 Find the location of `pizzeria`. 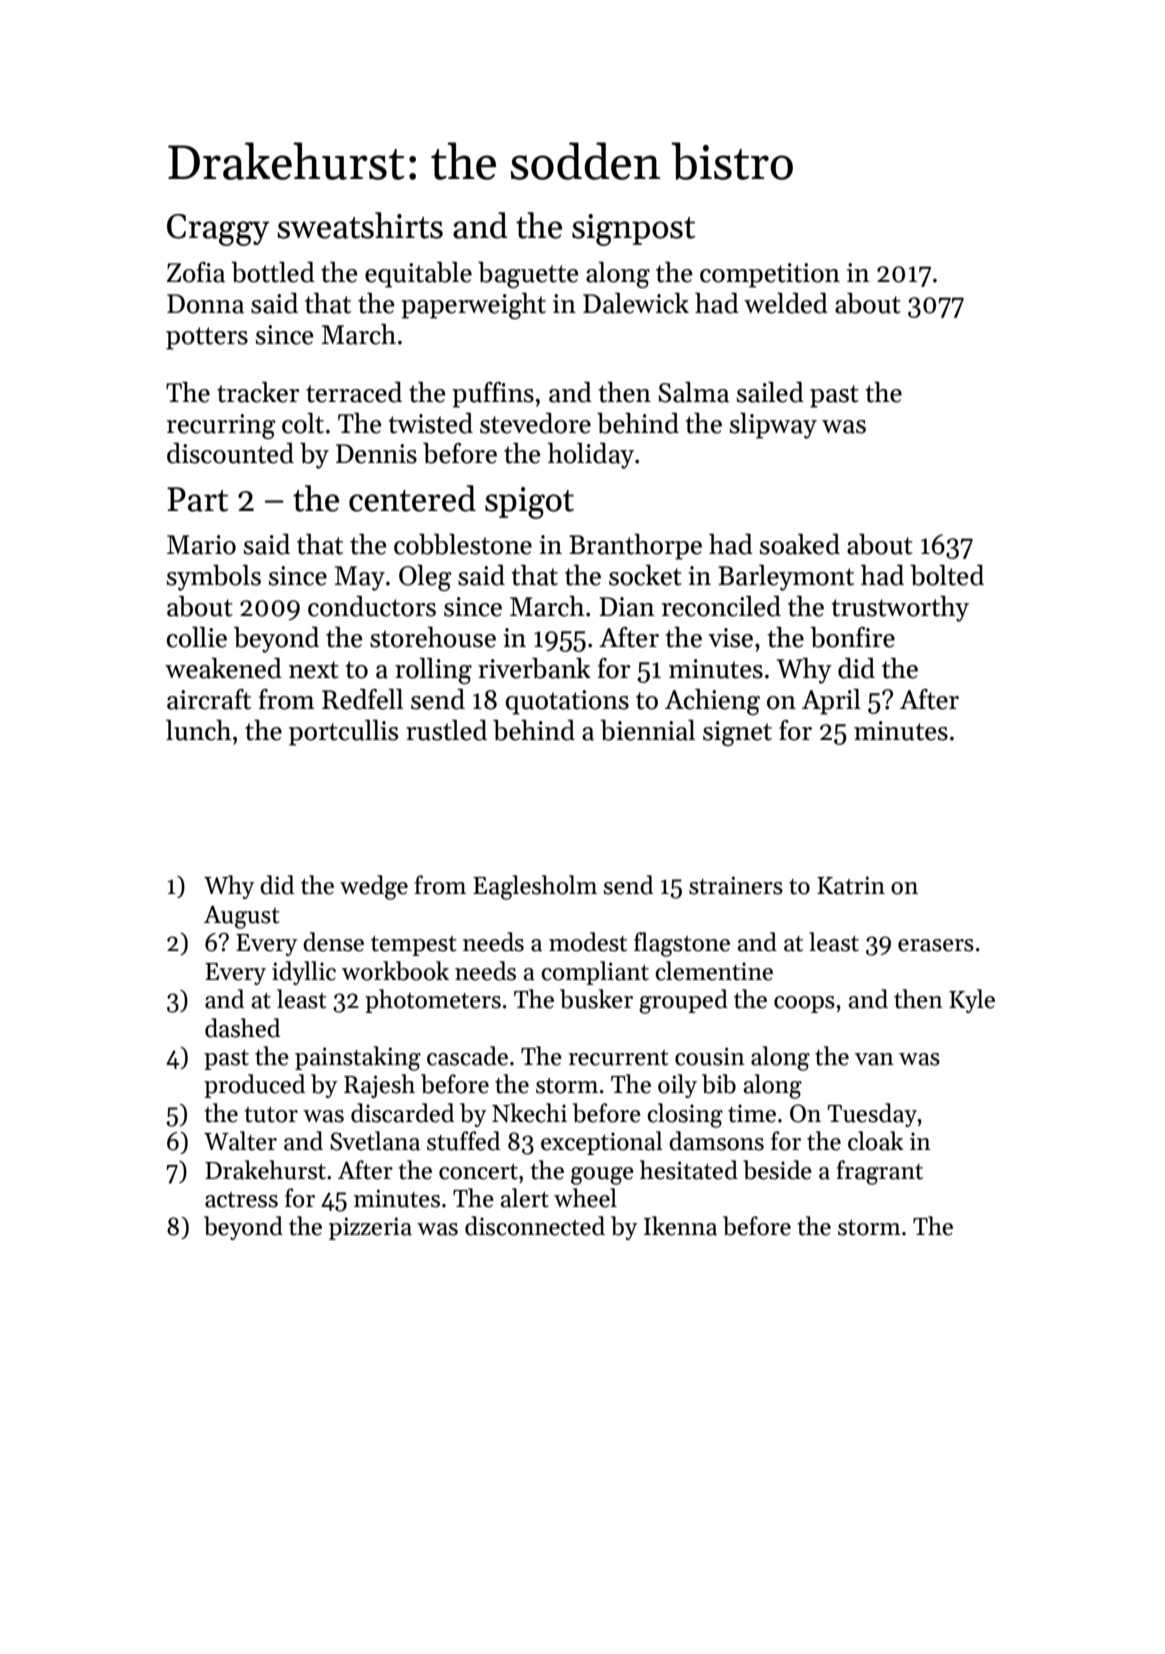

pizzeria is located at coordinates (370, 1228).
